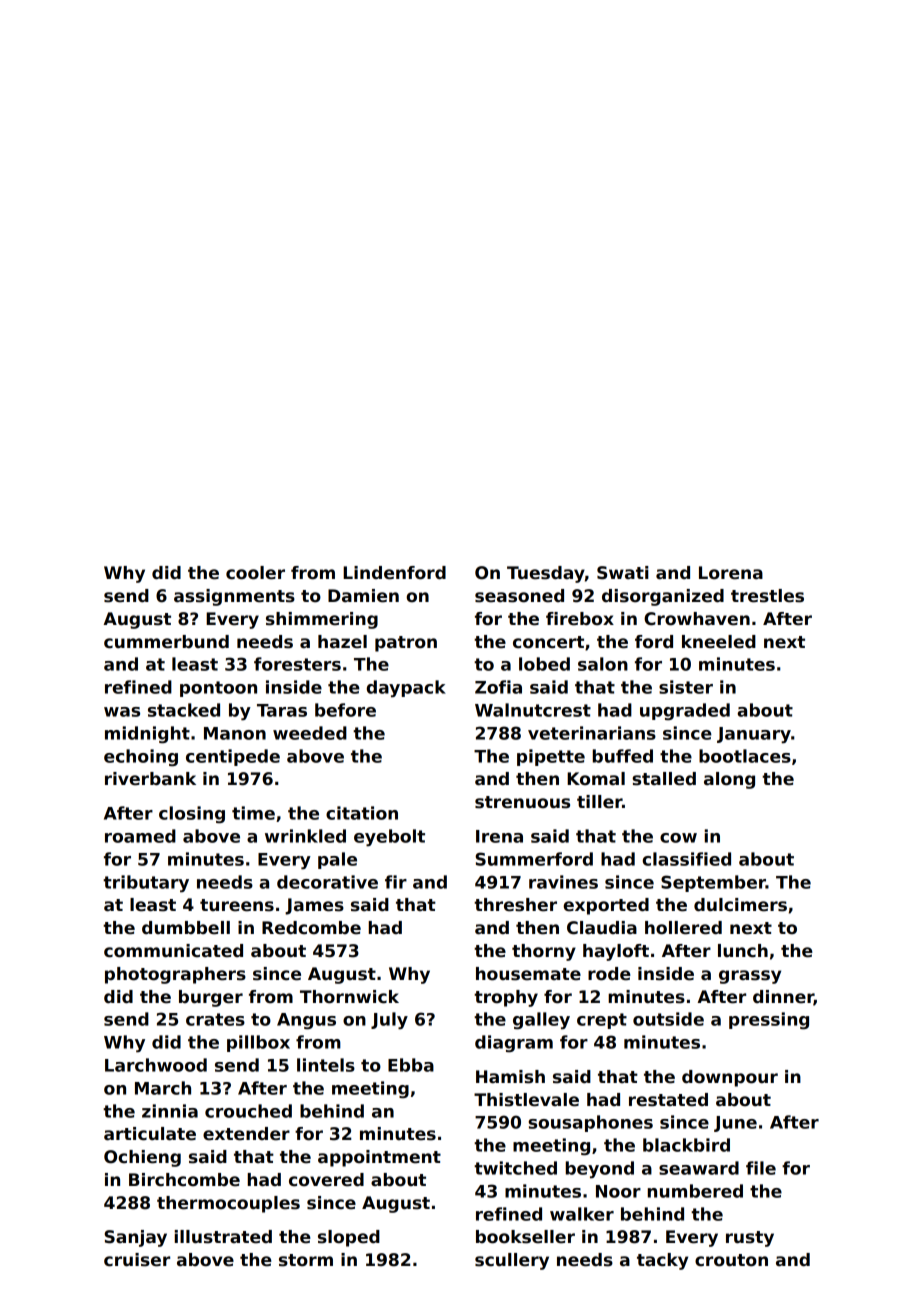 The image size is (924, 1308). Describe the element at coordinates (767, 596) in the screenshot. I see `trestles` at that location.
